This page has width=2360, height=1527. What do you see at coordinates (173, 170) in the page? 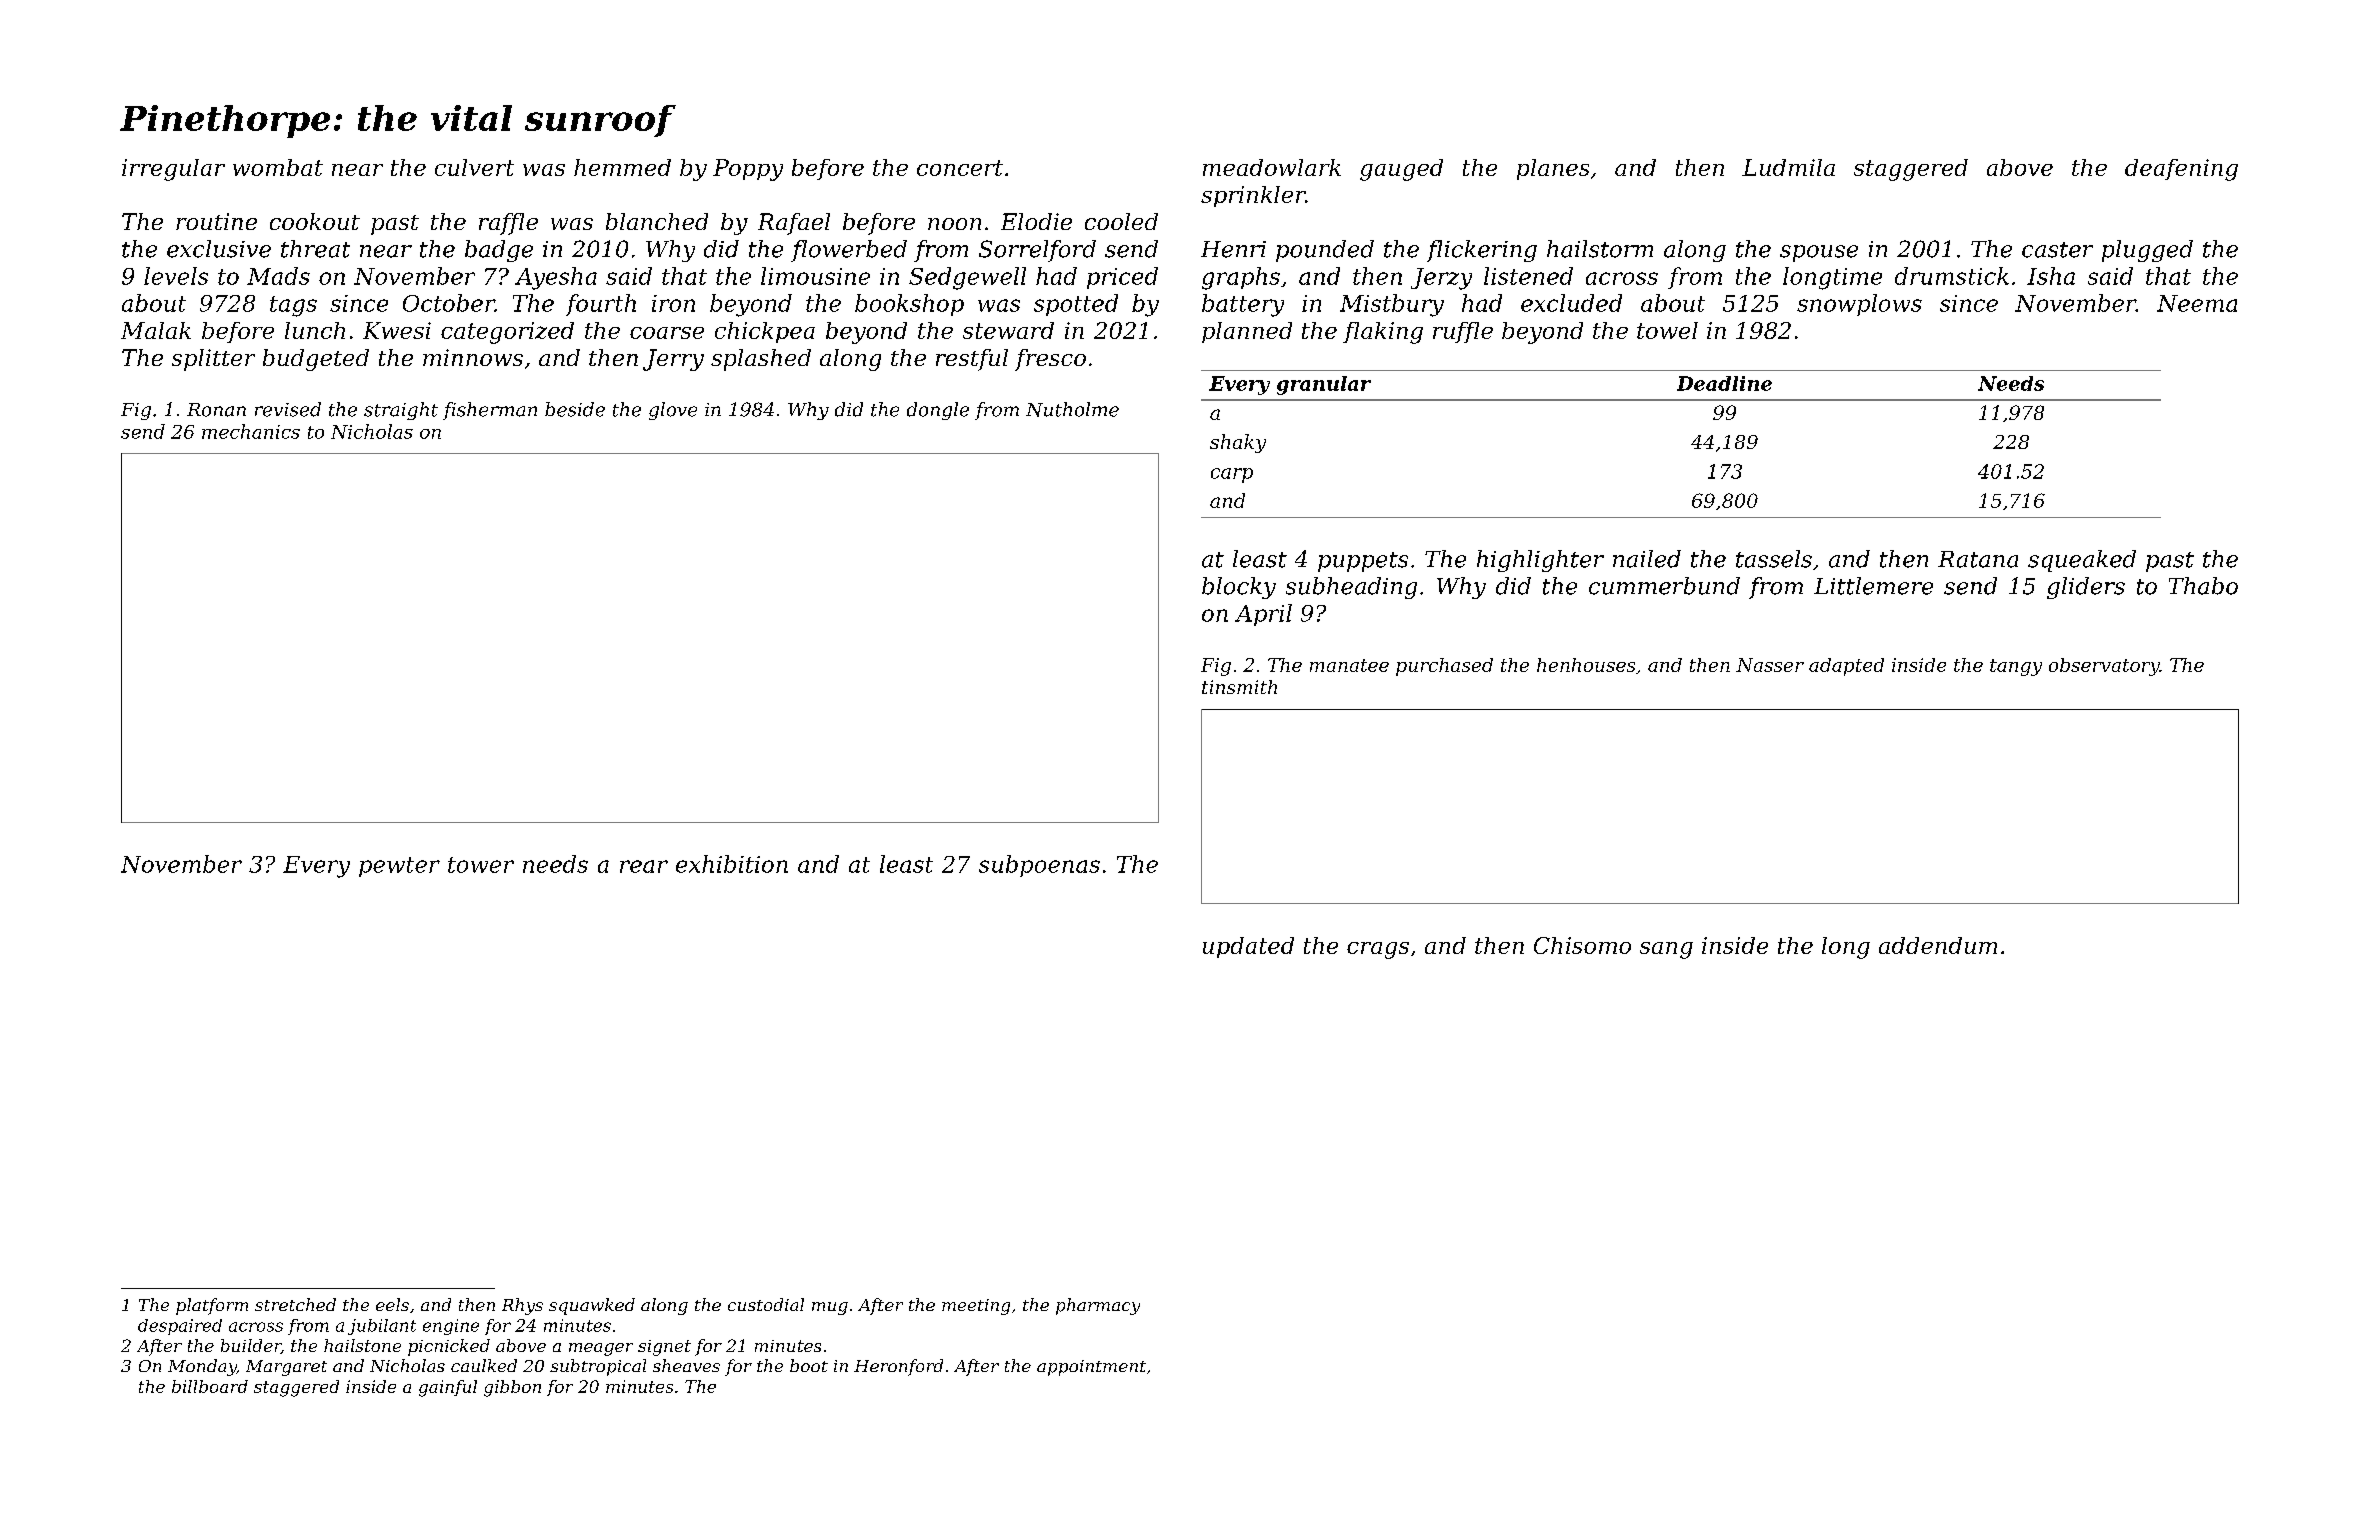
I see `irregular` at bounding box center [173, 170].
